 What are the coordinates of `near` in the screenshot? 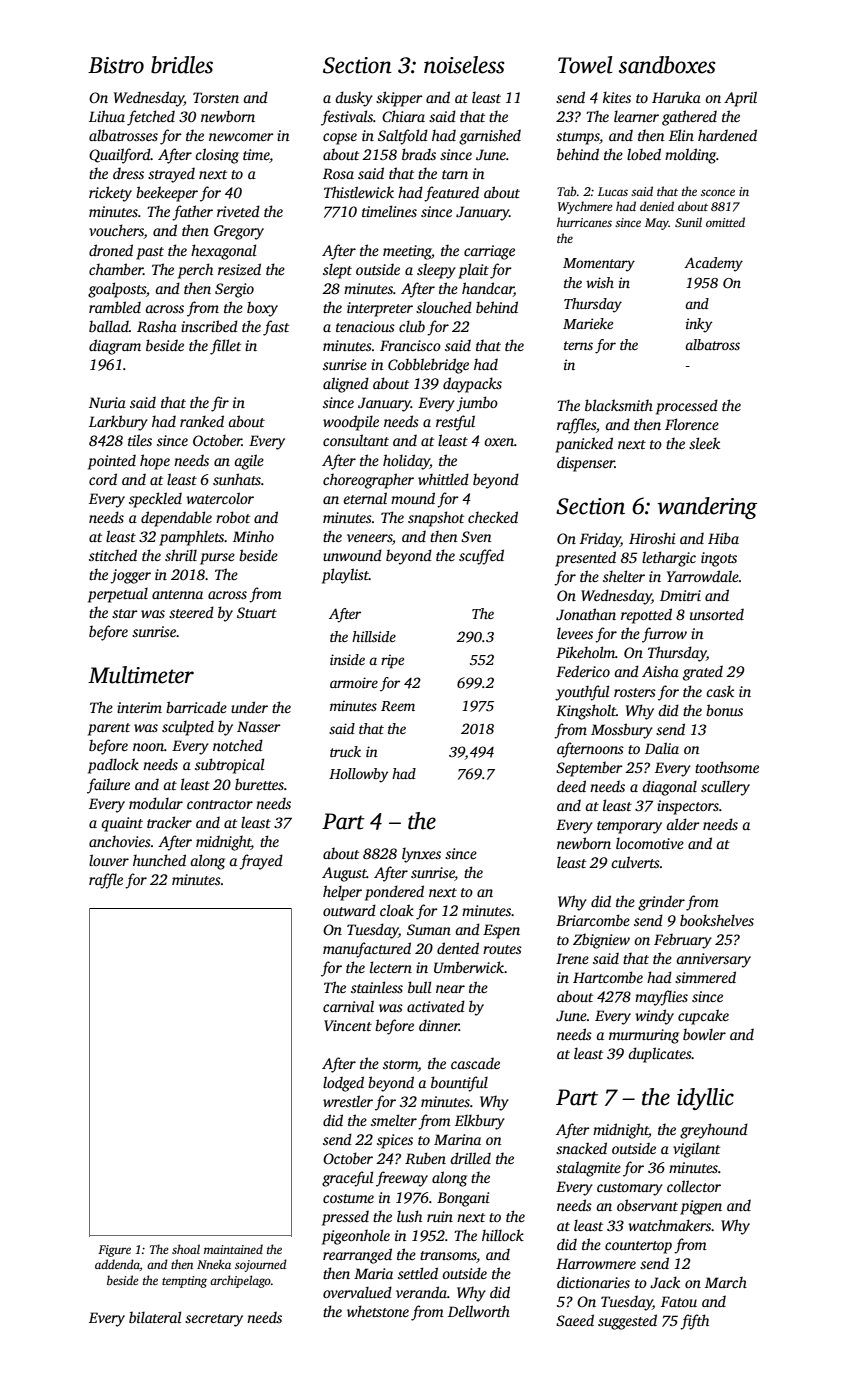 It's located at (450, 989).
